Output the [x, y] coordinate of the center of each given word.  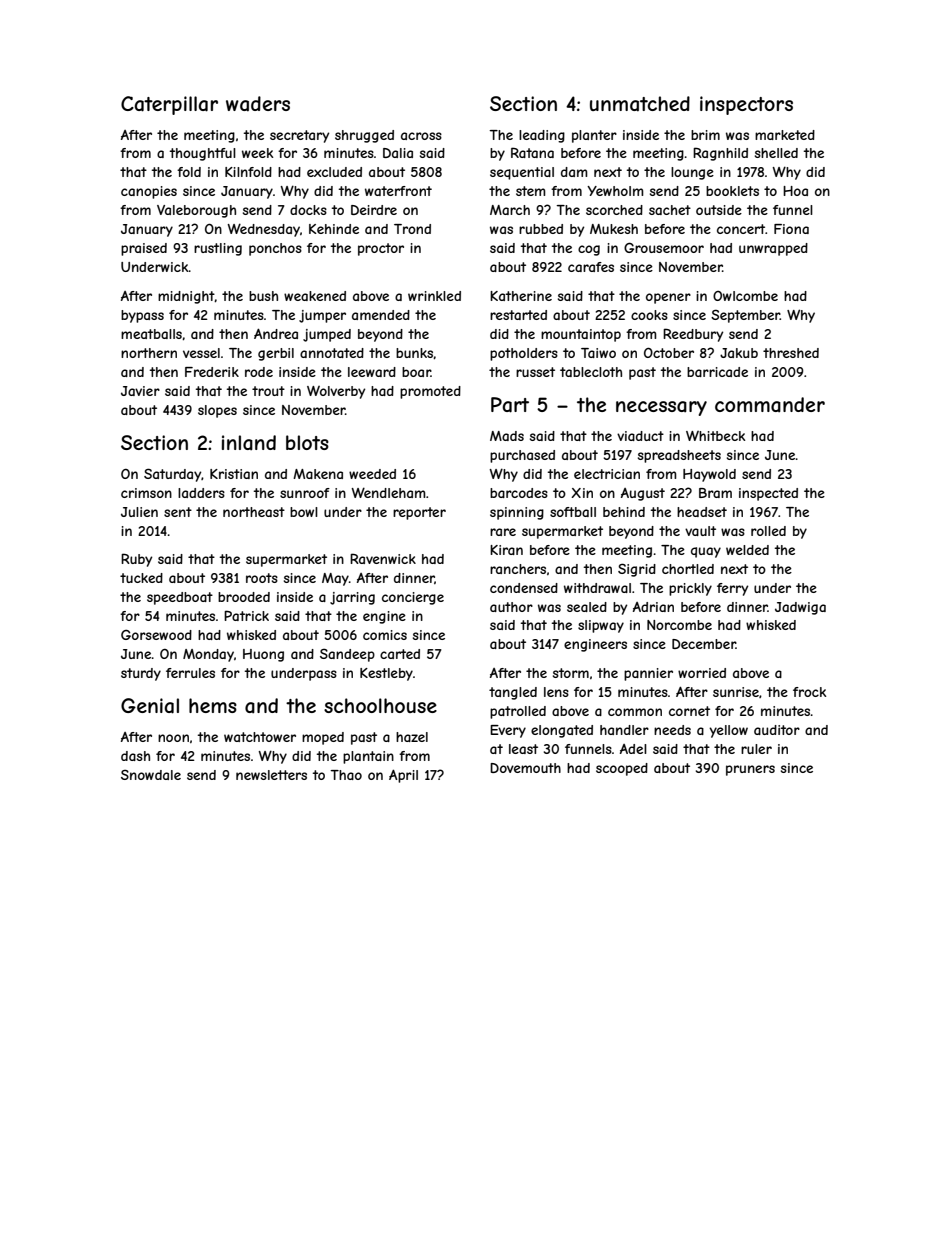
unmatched [640, 104]
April [403, 776]
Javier [140, 391]
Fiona [791, 229]
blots [307, 442]
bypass [142, 316]
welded [747, 550]
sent [178, 512]
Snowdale [151, 774]
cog [589, 250]
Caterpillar [169, 105]
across [421, 136]
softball [573, 512]
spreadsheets [679, 456]
